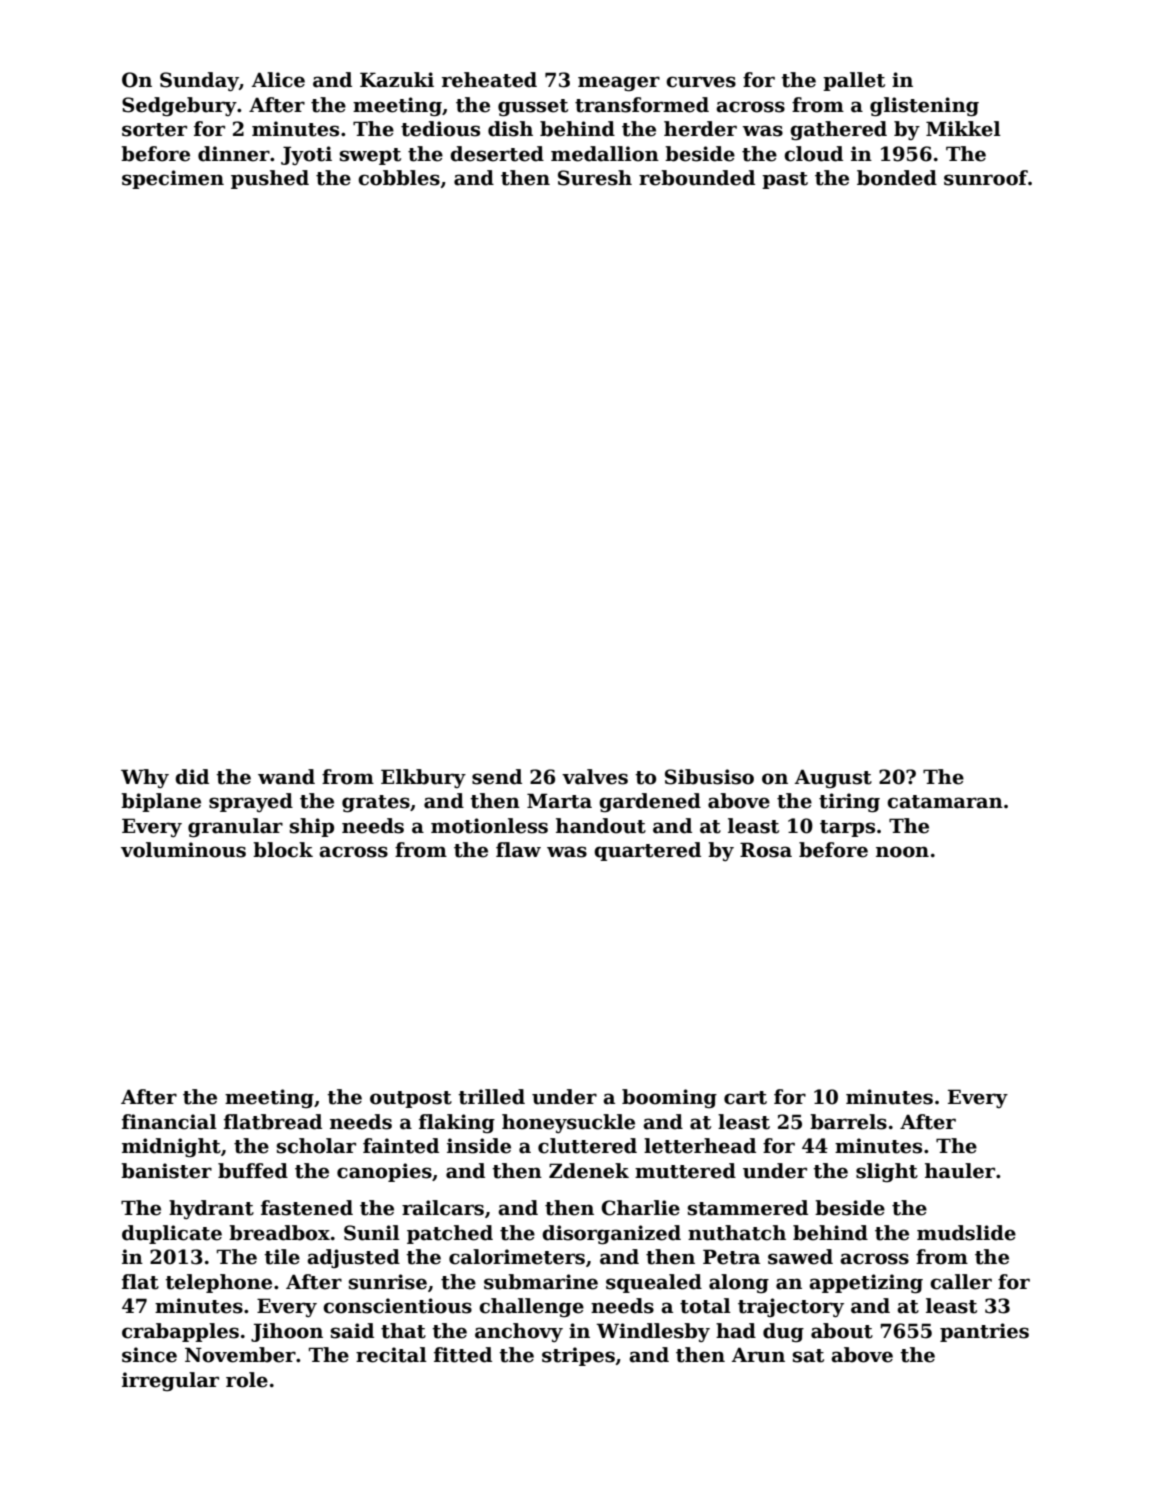  Describe the element at coordinates (595, 178) in the screenshot. I see `Suresh` at that location.
